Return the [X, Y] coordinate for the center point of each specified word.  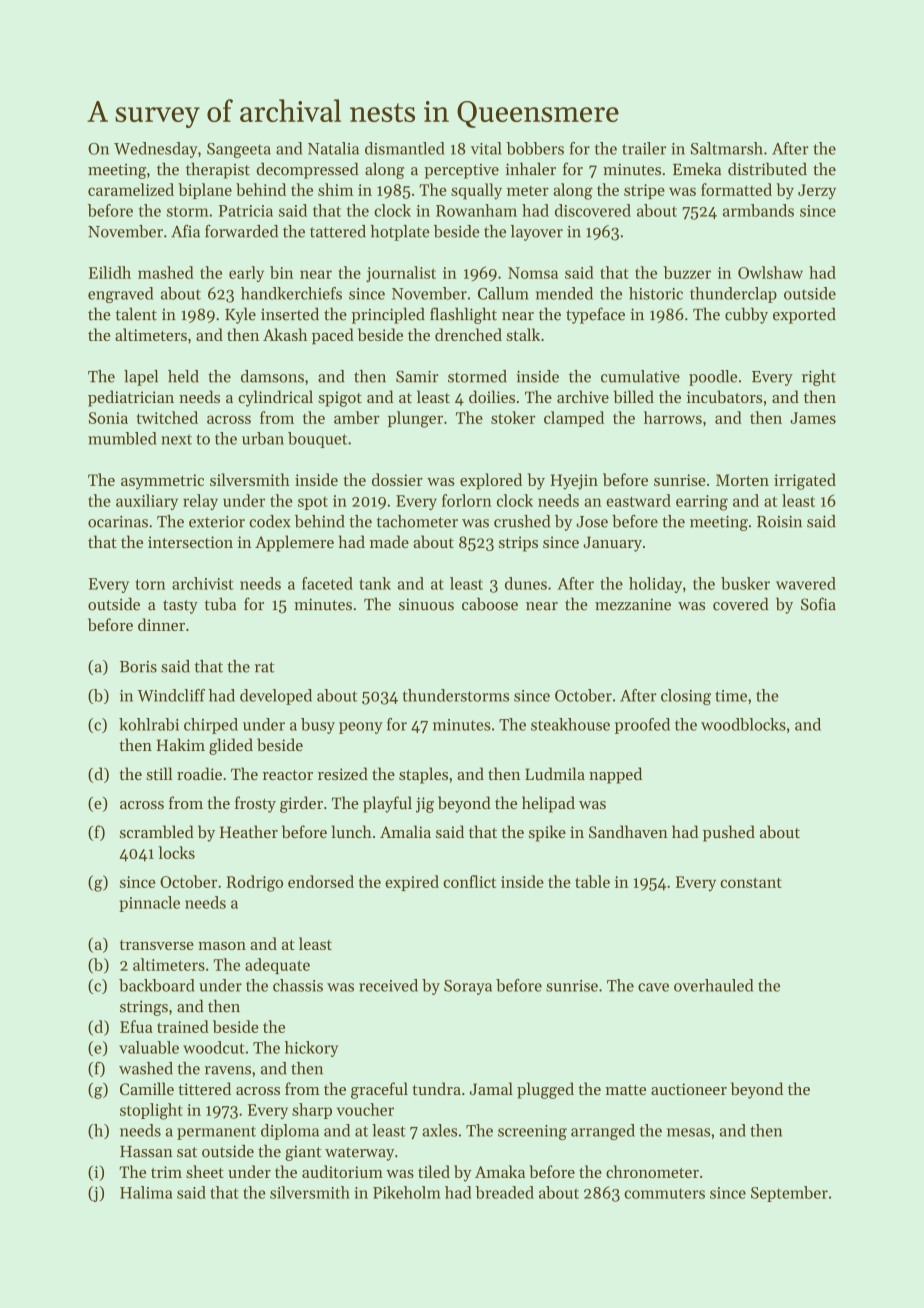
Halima [146, 1192]
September [789, 1194]
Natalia [333, 148]
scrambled [157, 831]
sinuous [426, 604]
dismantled [404, 148]
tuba [220, 604]
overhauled [713, 985]
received [388, 985]
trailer [644, 148]
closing [686, 697]
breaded [504, 1192]
